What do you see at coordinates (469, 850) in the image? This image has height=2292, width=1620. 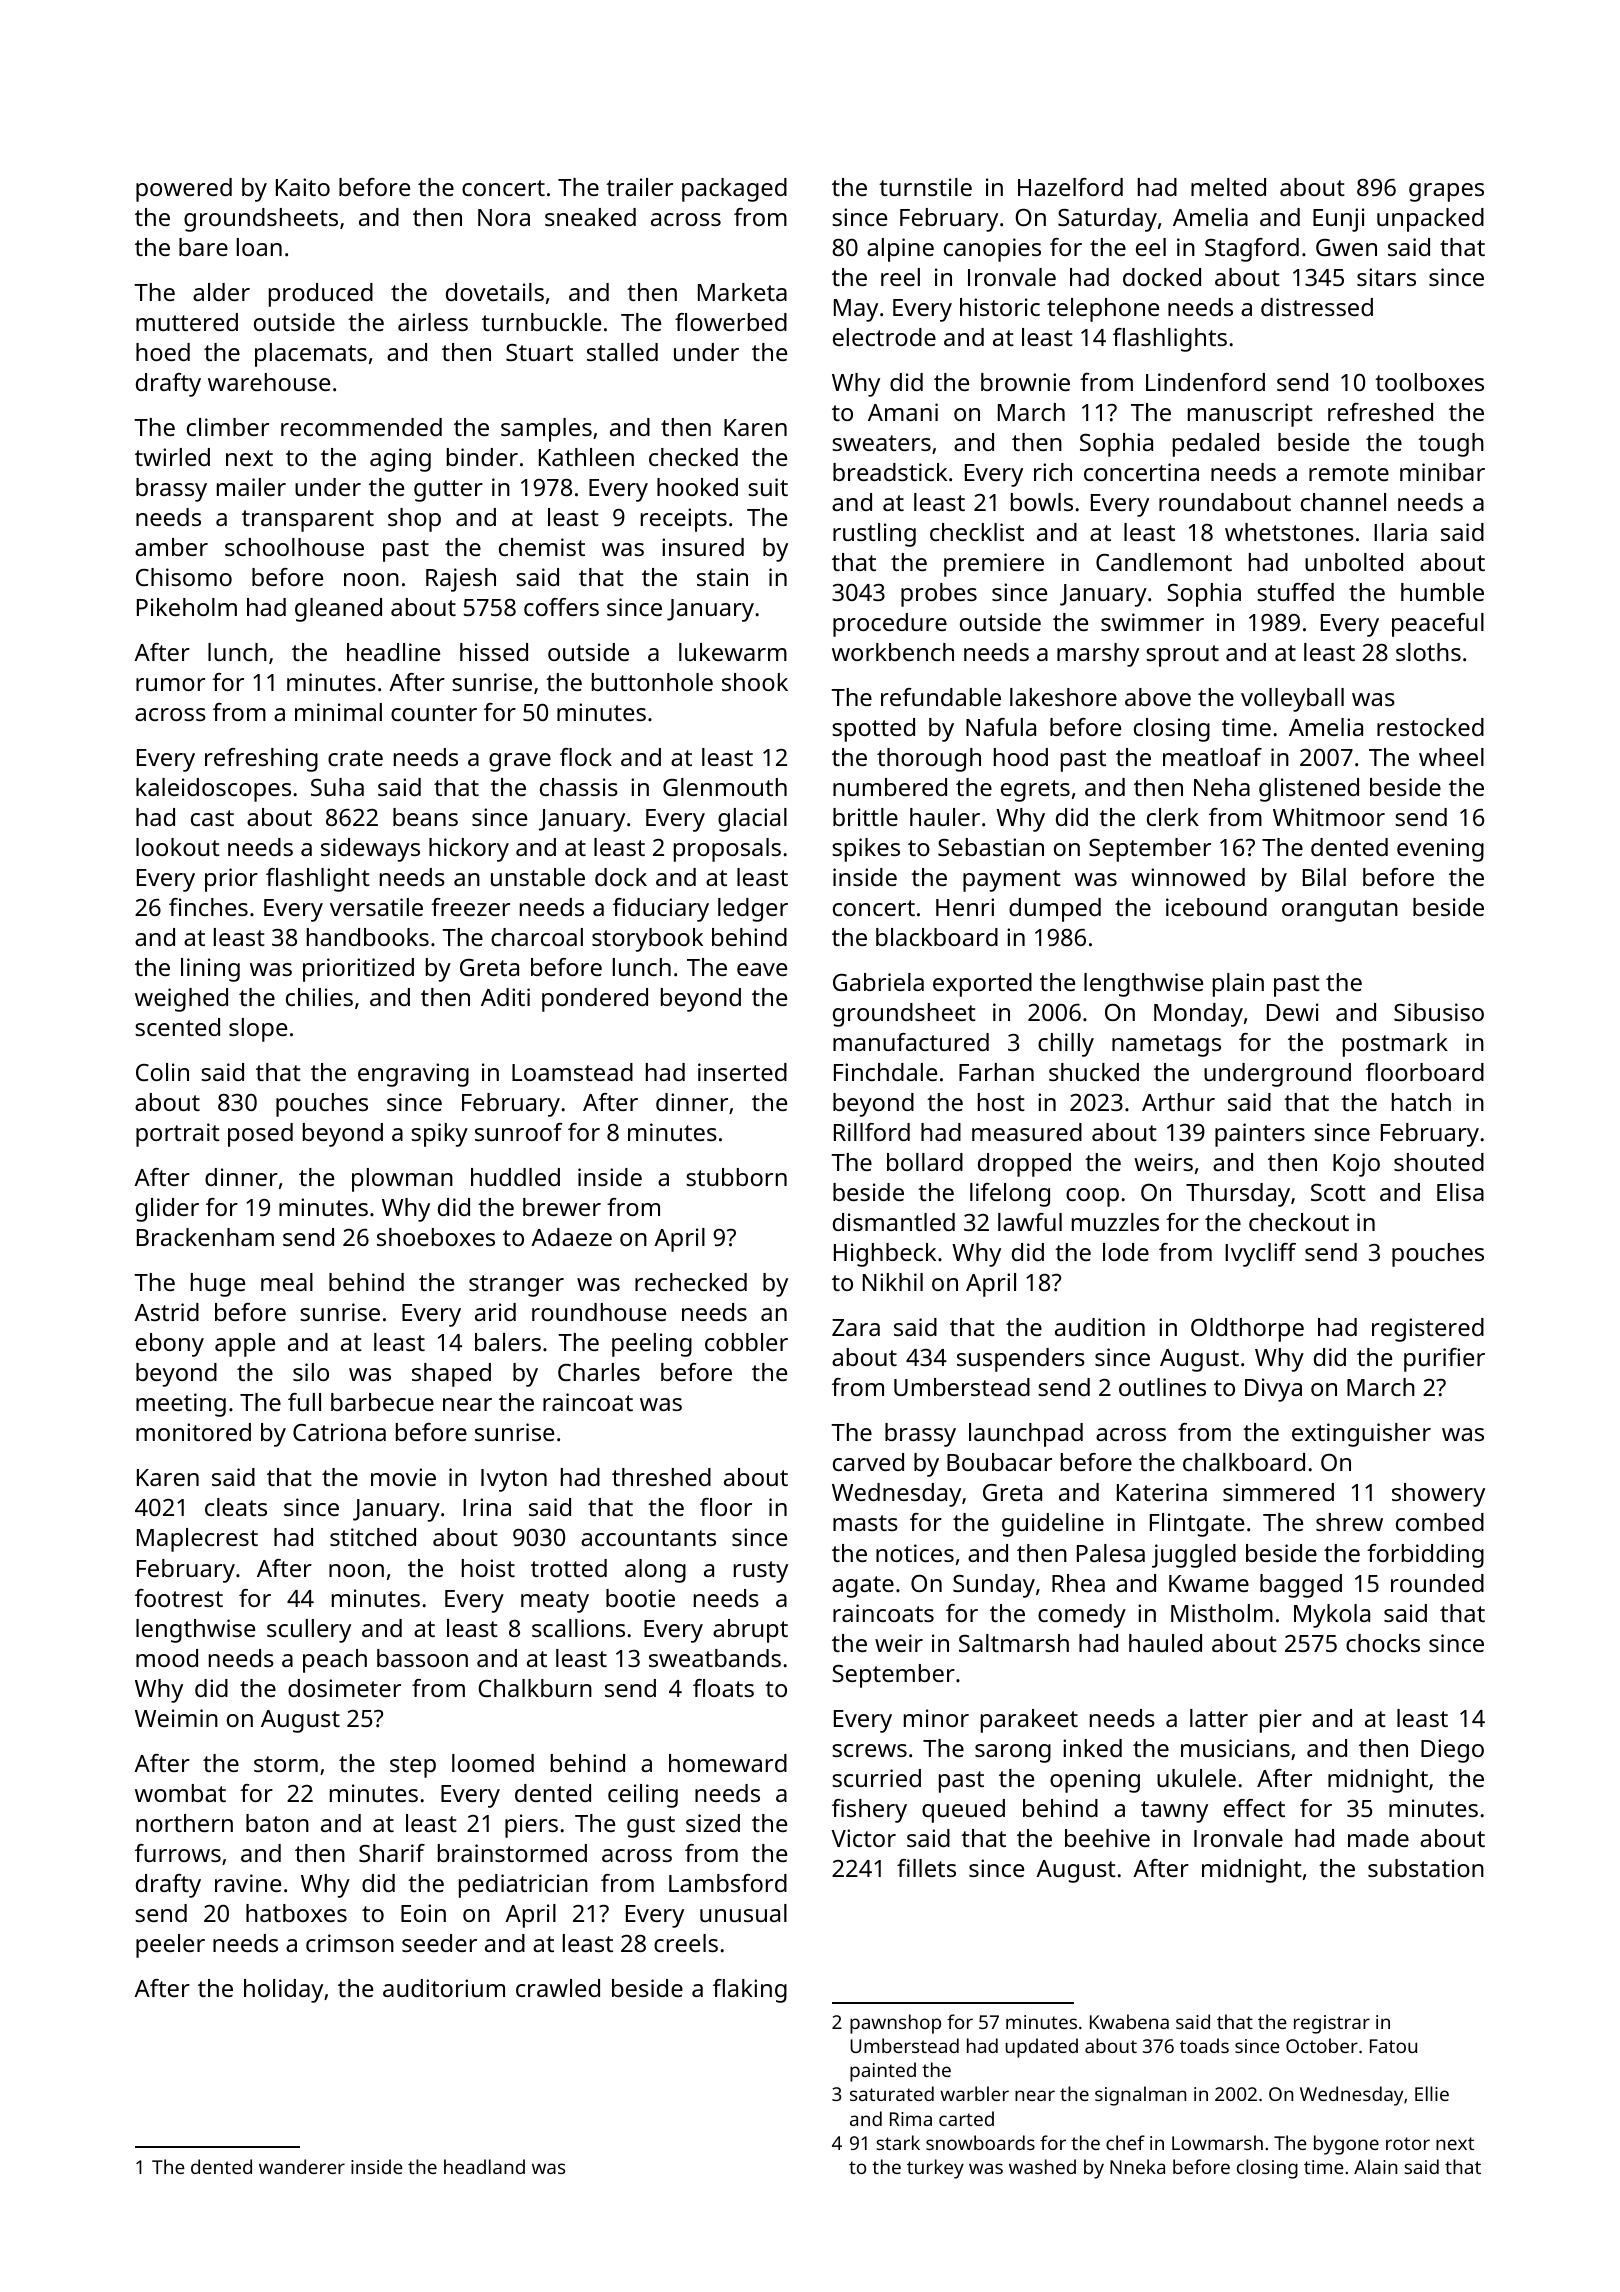 I see `hickory` at bounding box center [469, 850].
